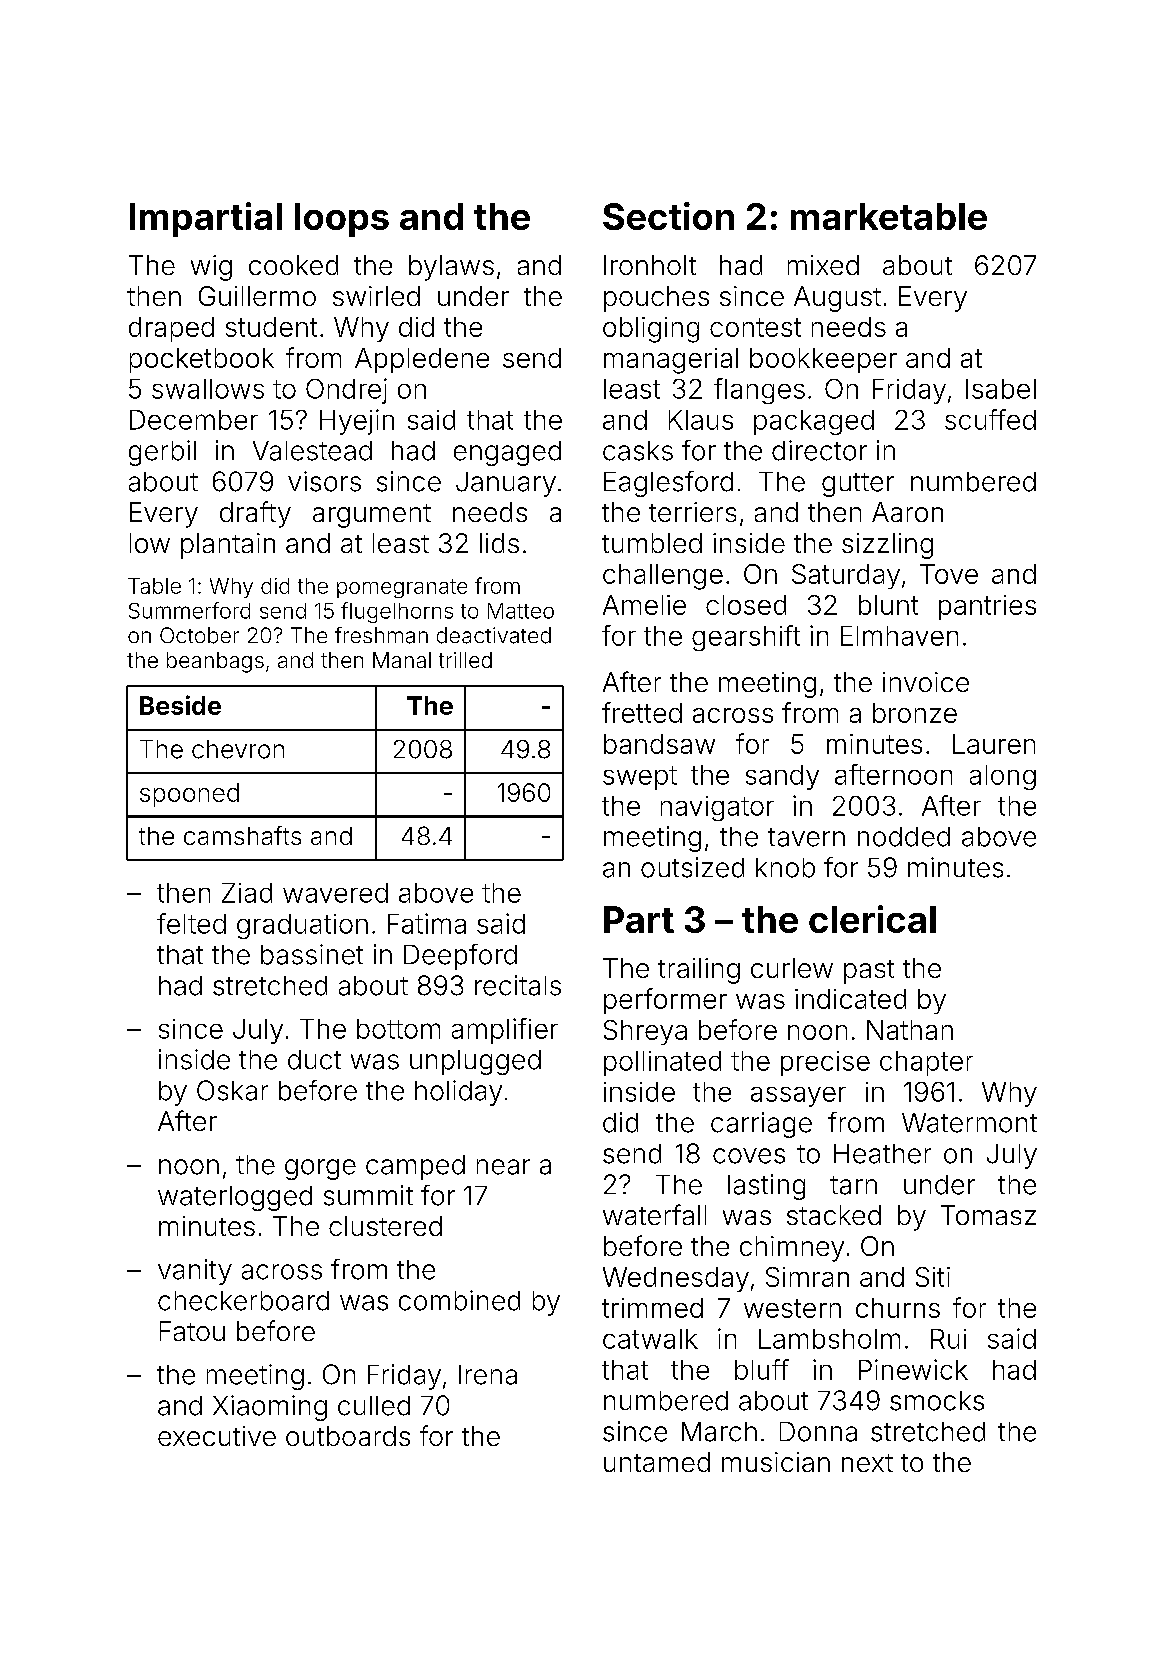 The height and width of the image is (1654, 1165). Describe the element at coordinates (402, 588) in the image. I see `pomegranate` at that location.
